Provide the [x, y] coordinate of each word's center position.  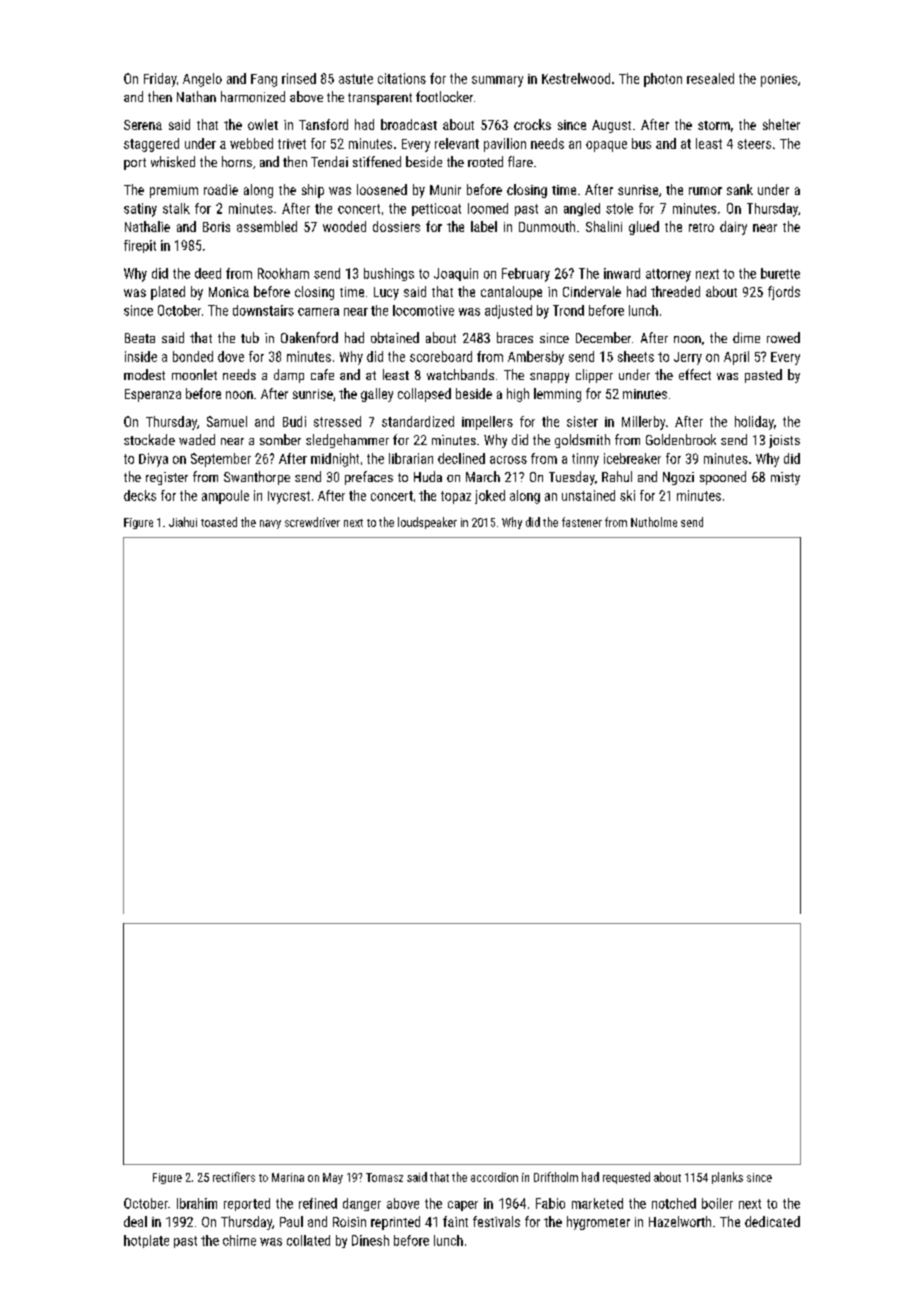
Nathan [196, 96]
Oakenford [309, 337]
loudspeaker [427, 523]
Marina [288, 1177]
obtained [395, 337]
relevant [457, 143]
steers [754, 144]
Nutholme [654, 522]
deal [135, 1221]
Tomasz [384, 1177]
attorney [668, 275]
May [333, 1178]
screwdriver [312, 522]
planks [727, 1178]
